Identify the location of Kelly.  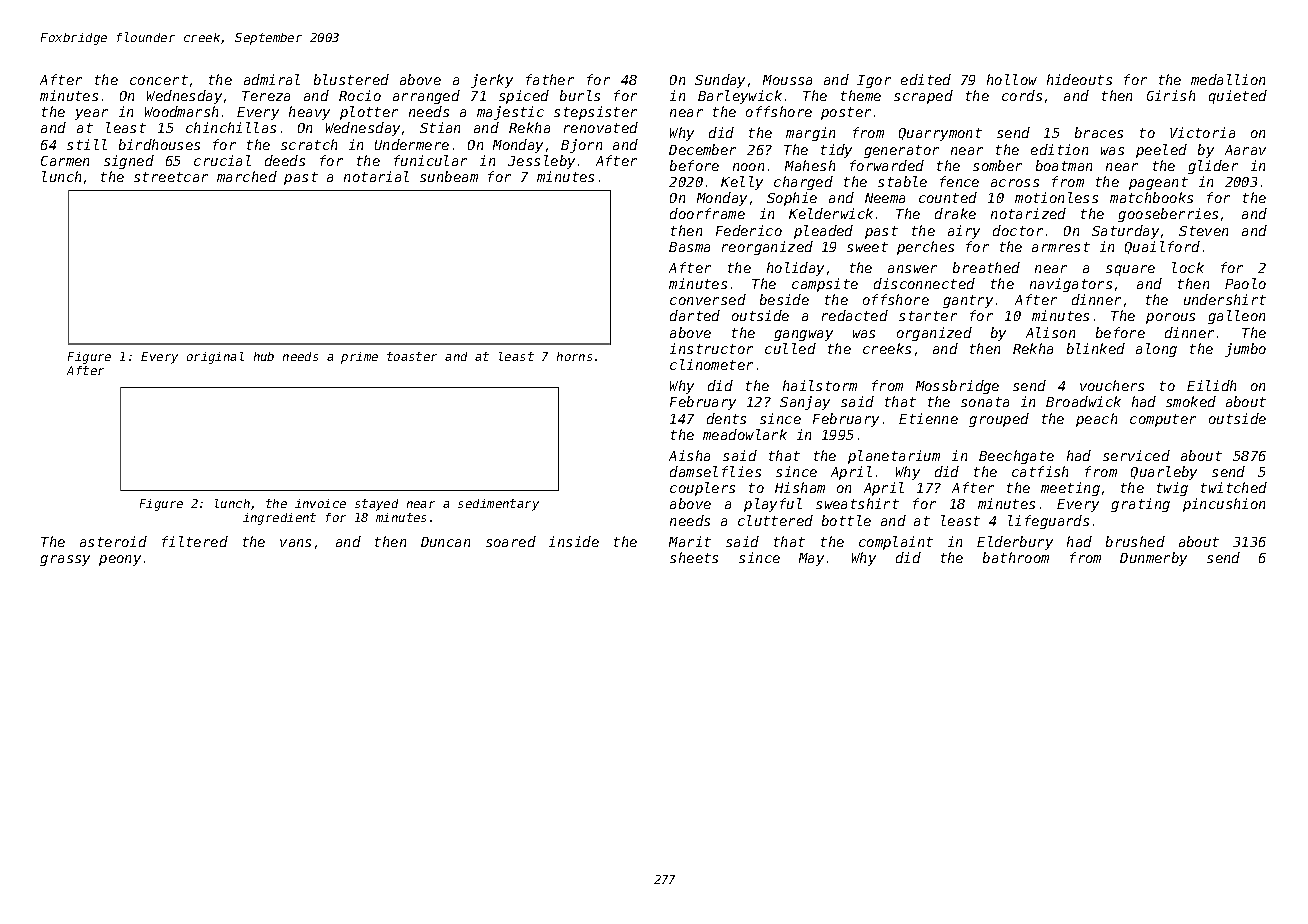
(742, 183).
